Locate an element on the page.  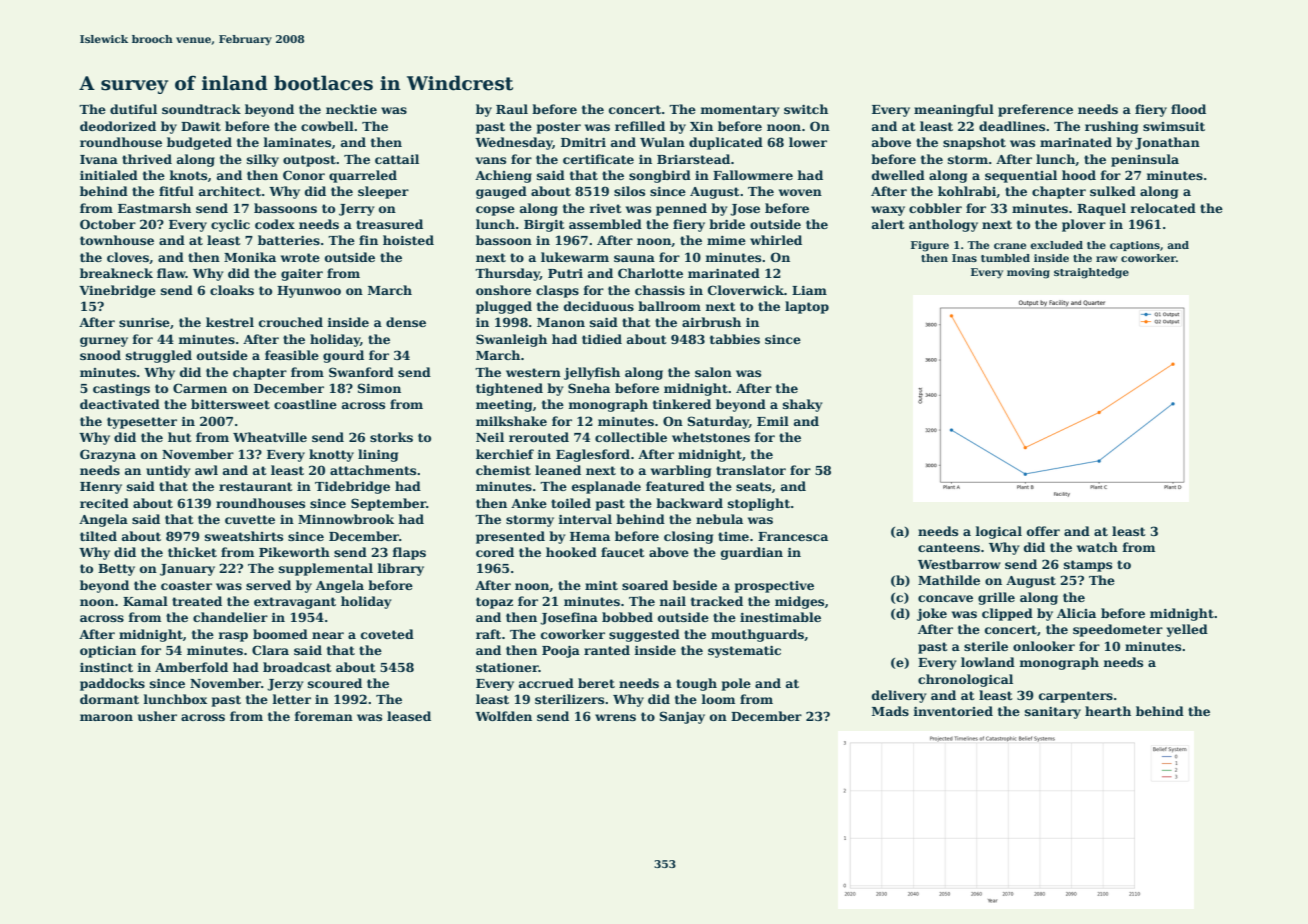
Jerzy is located at coordinates (285, 685).
